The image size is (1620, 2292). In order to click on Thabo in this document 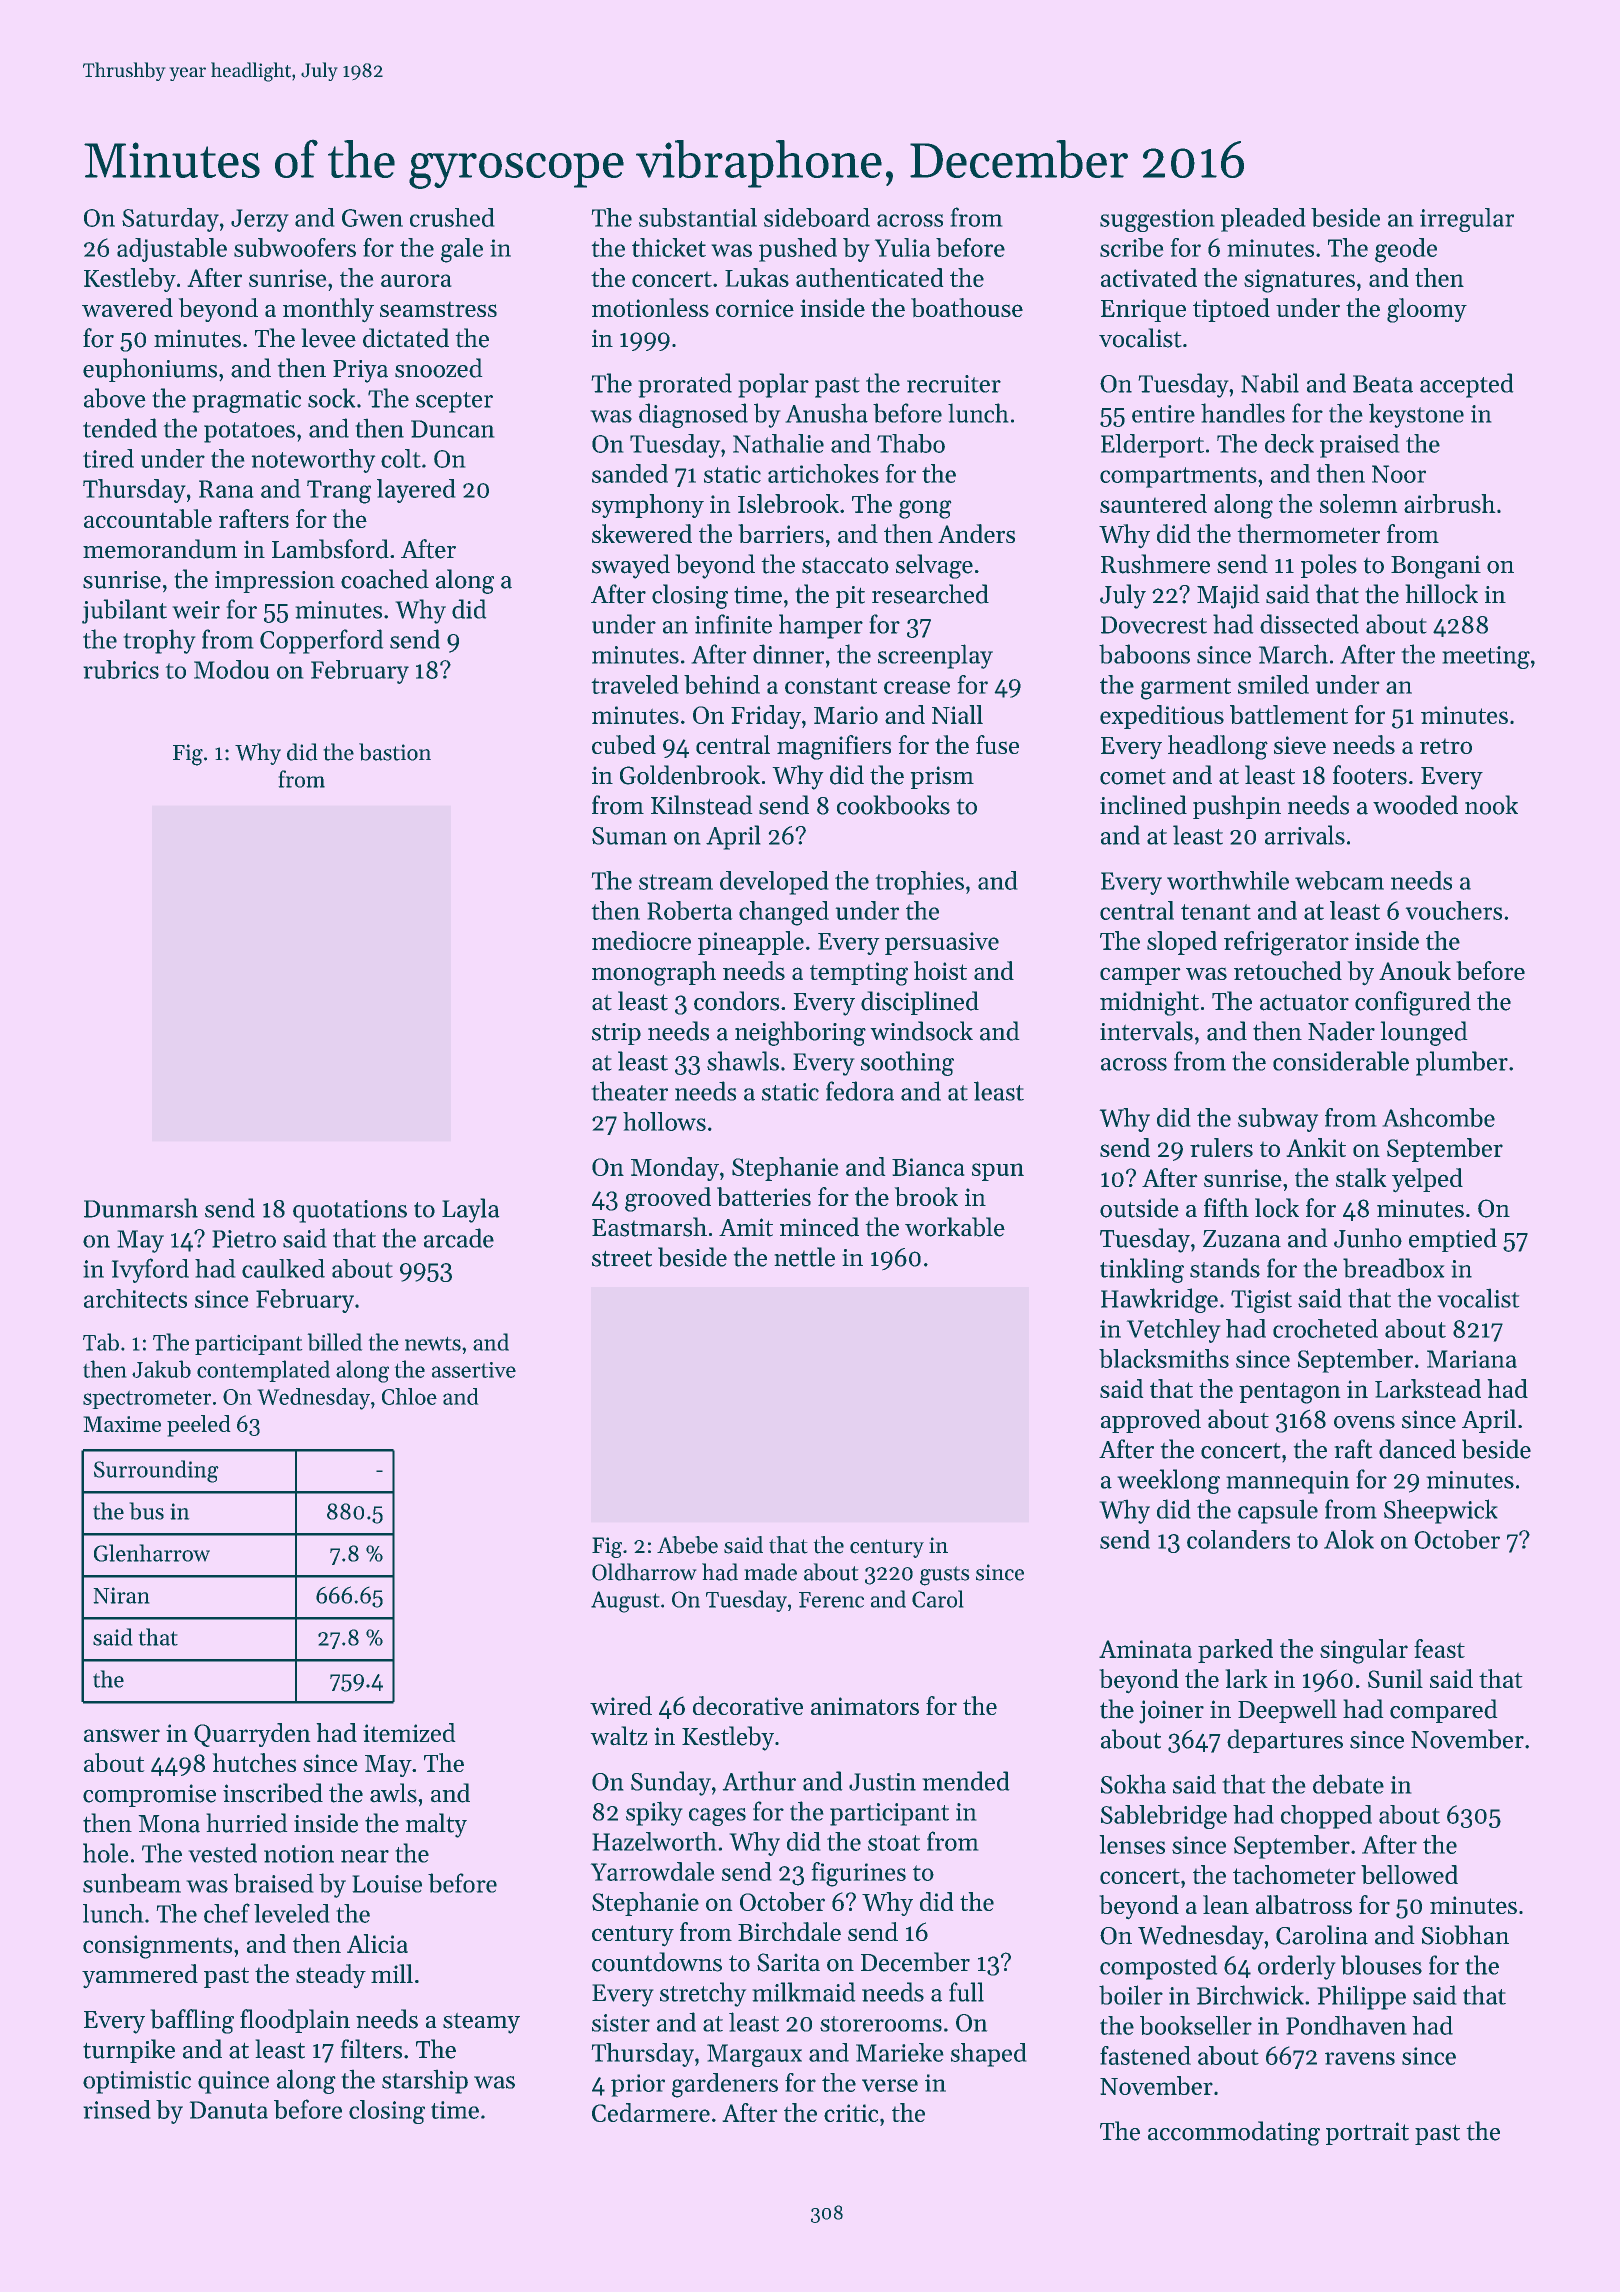, I will do `click(911, 443)`.
